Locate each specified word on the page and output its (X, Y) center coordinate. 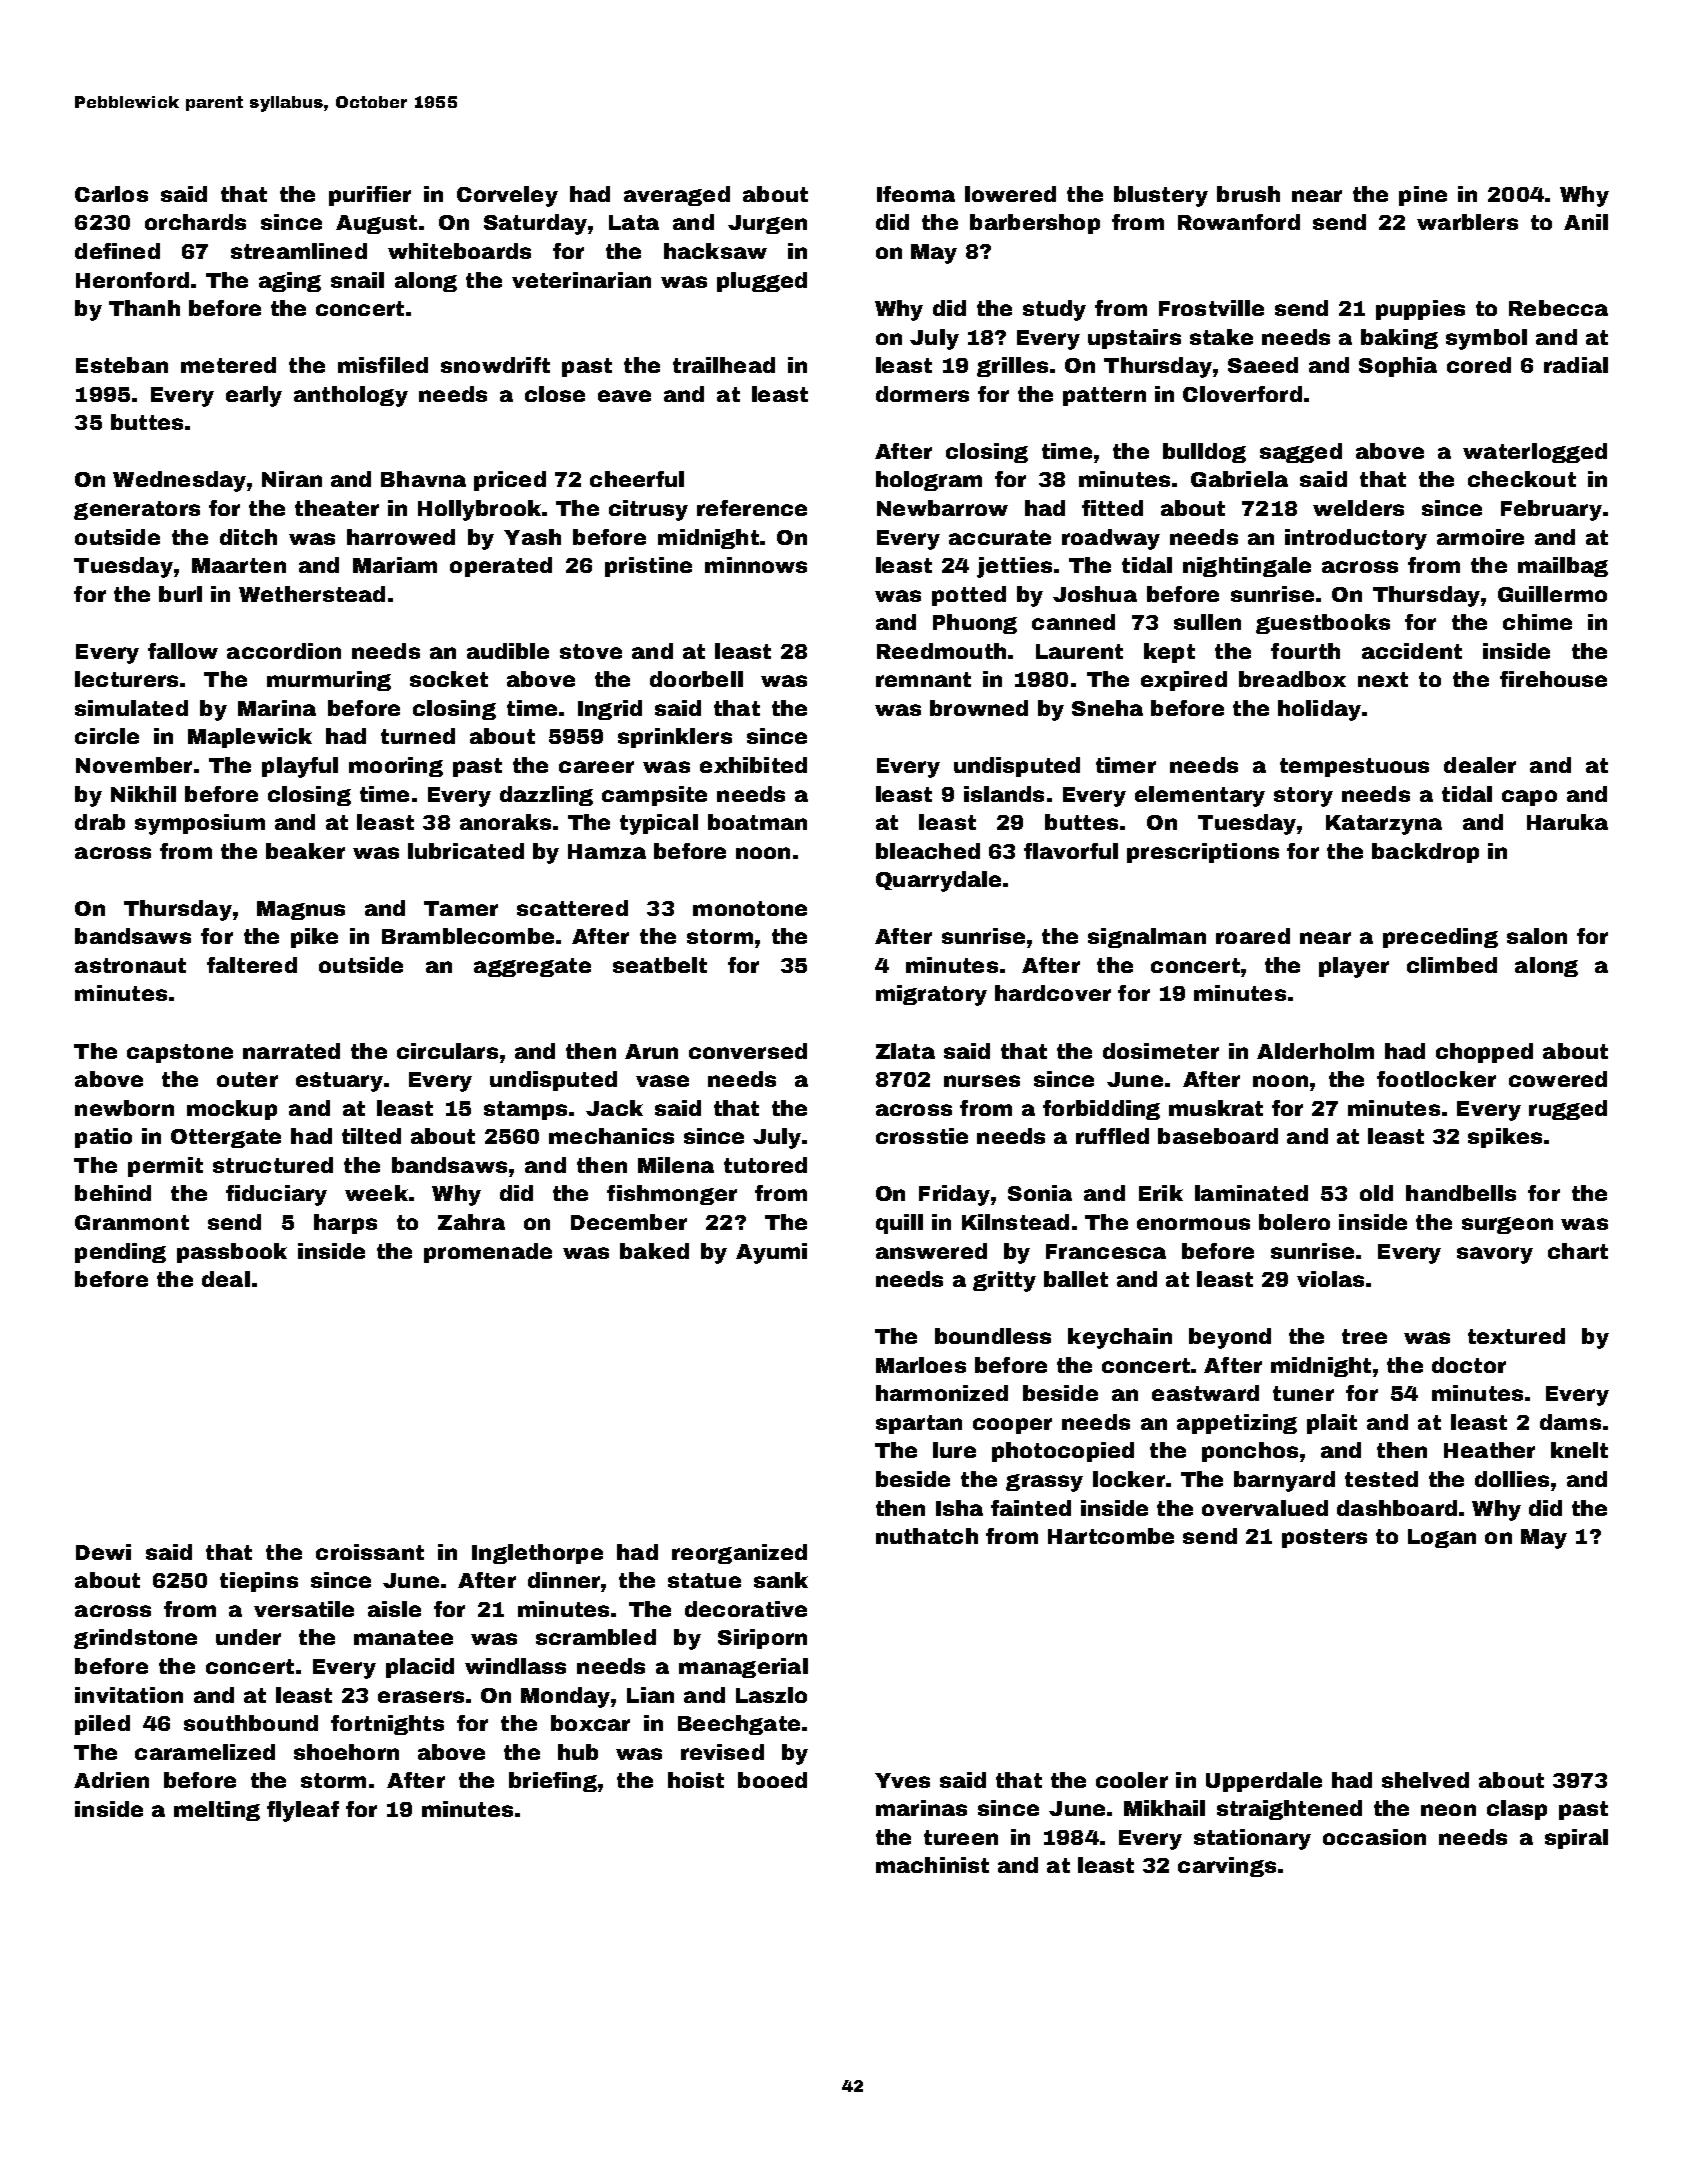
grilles (1012, 367)
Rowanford (1239, 222)
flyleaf (303, 1811)
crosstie (922, 1136)
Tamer (461, 908)
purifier (370, 196)
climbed (1452, 965)
